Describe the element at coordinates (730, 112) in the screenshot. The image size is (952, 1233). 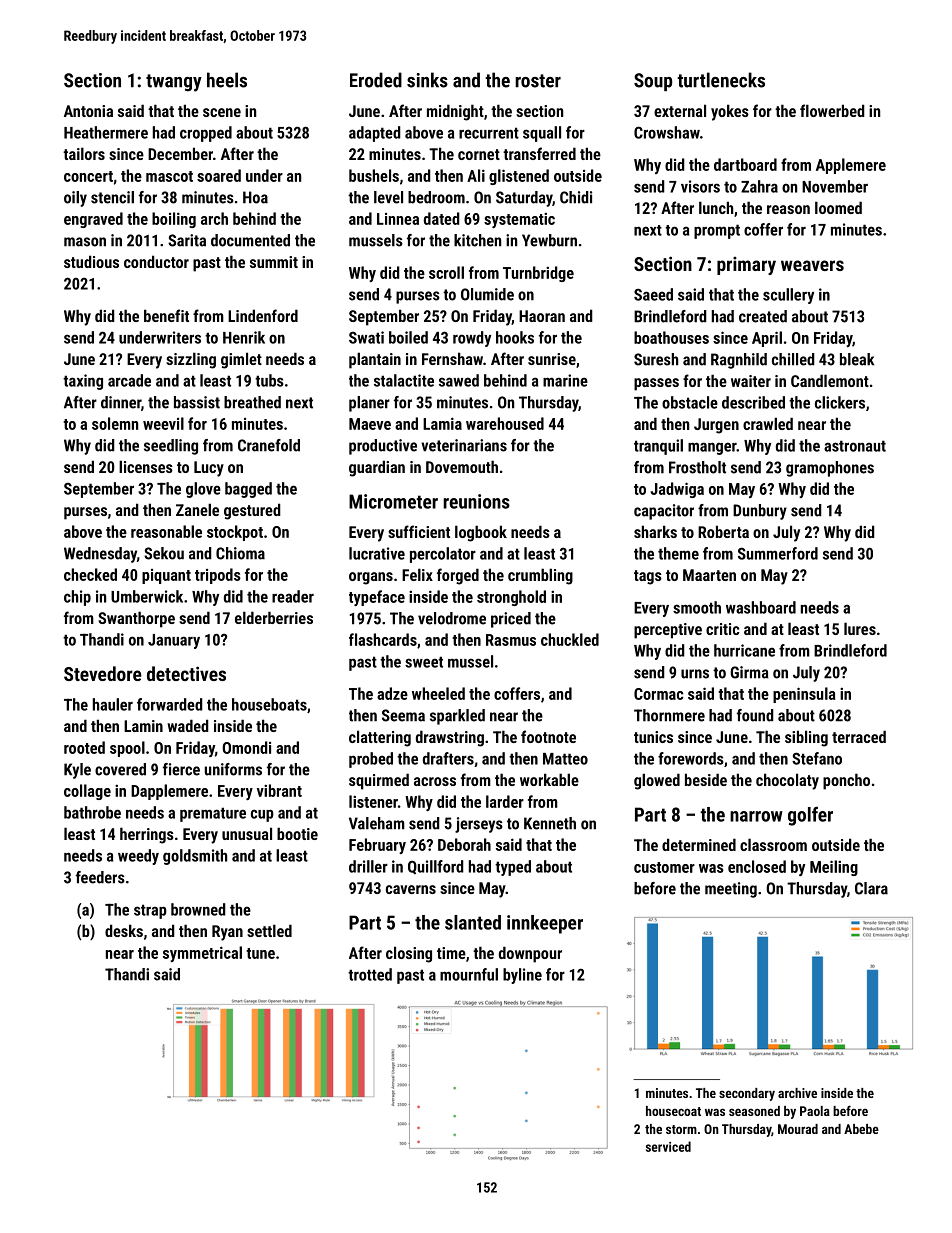
I see `yokes` at that location.
